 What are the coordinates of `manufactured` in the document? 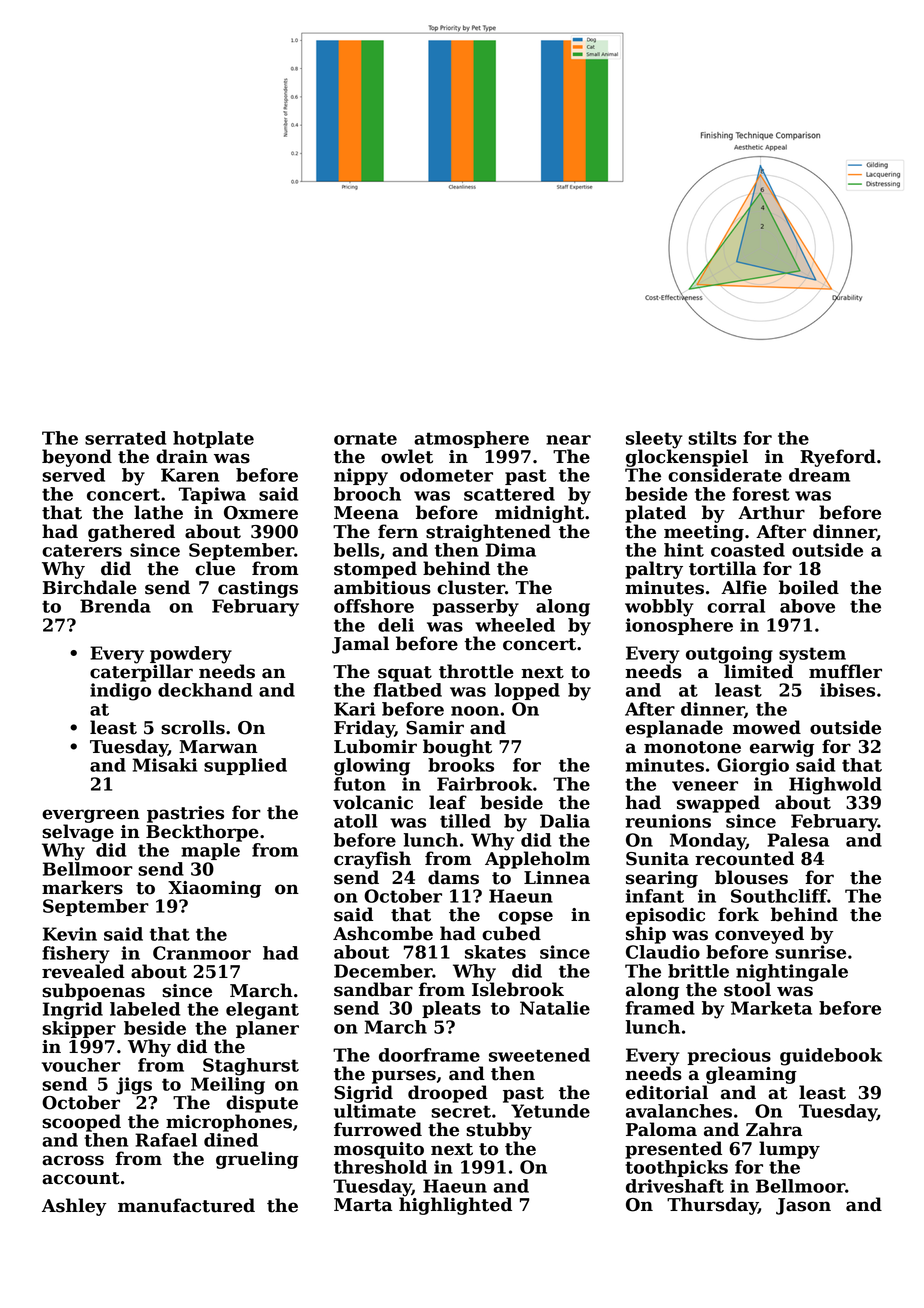 It's located at (186, 1205).
